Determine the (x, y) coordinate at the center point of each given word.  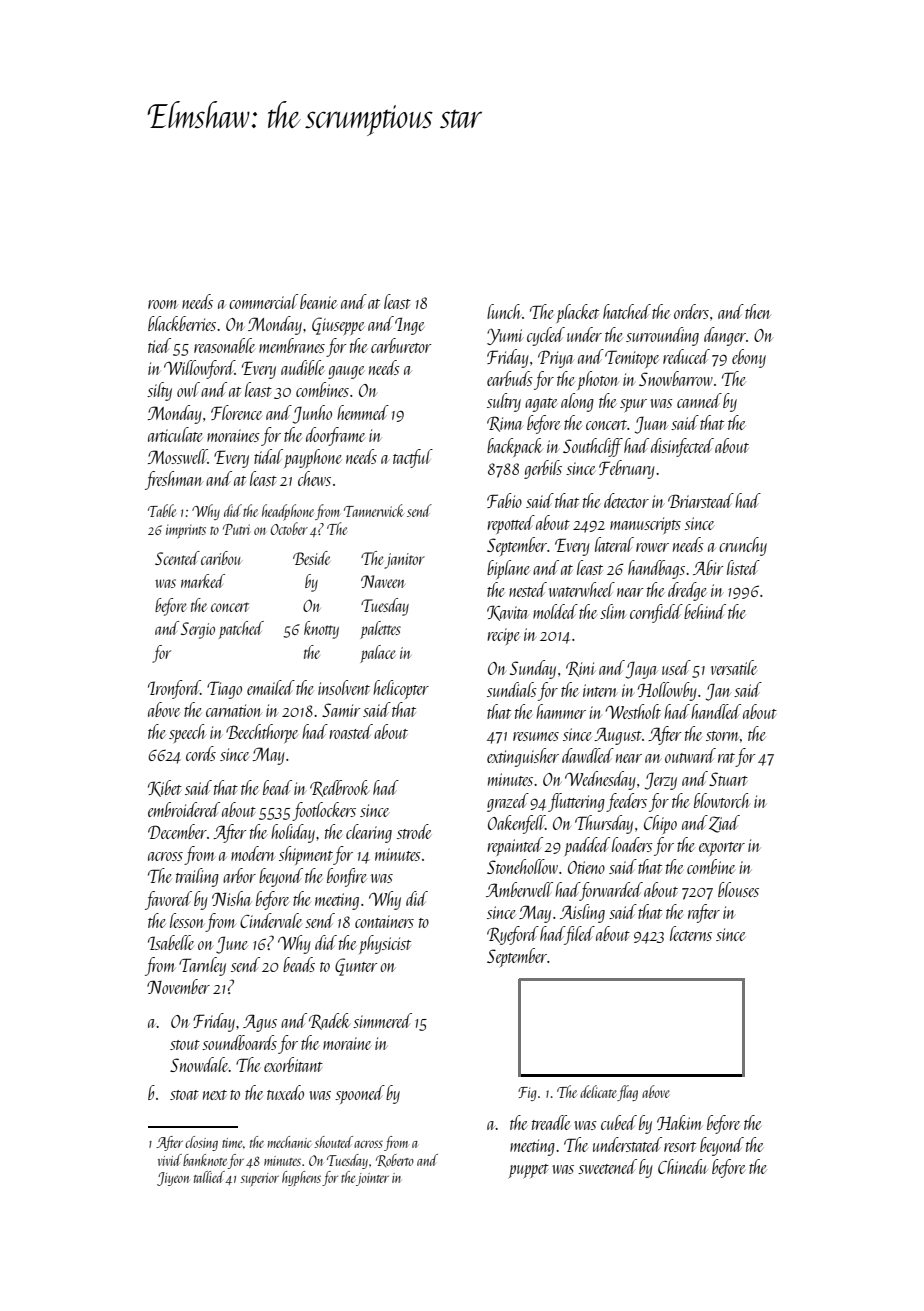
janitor (405, 561)
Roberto (395, 1160)
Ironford (174, 689)
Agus (260, 1023)
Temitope (632, 359)
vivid (170, 1160)
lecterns (691, 933)
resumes (536, 736)
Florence (236, 412)
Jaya (641, 670)
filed (580, 935)
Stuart (728, 779)
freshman (174, 480)
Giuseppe (338, 326)
